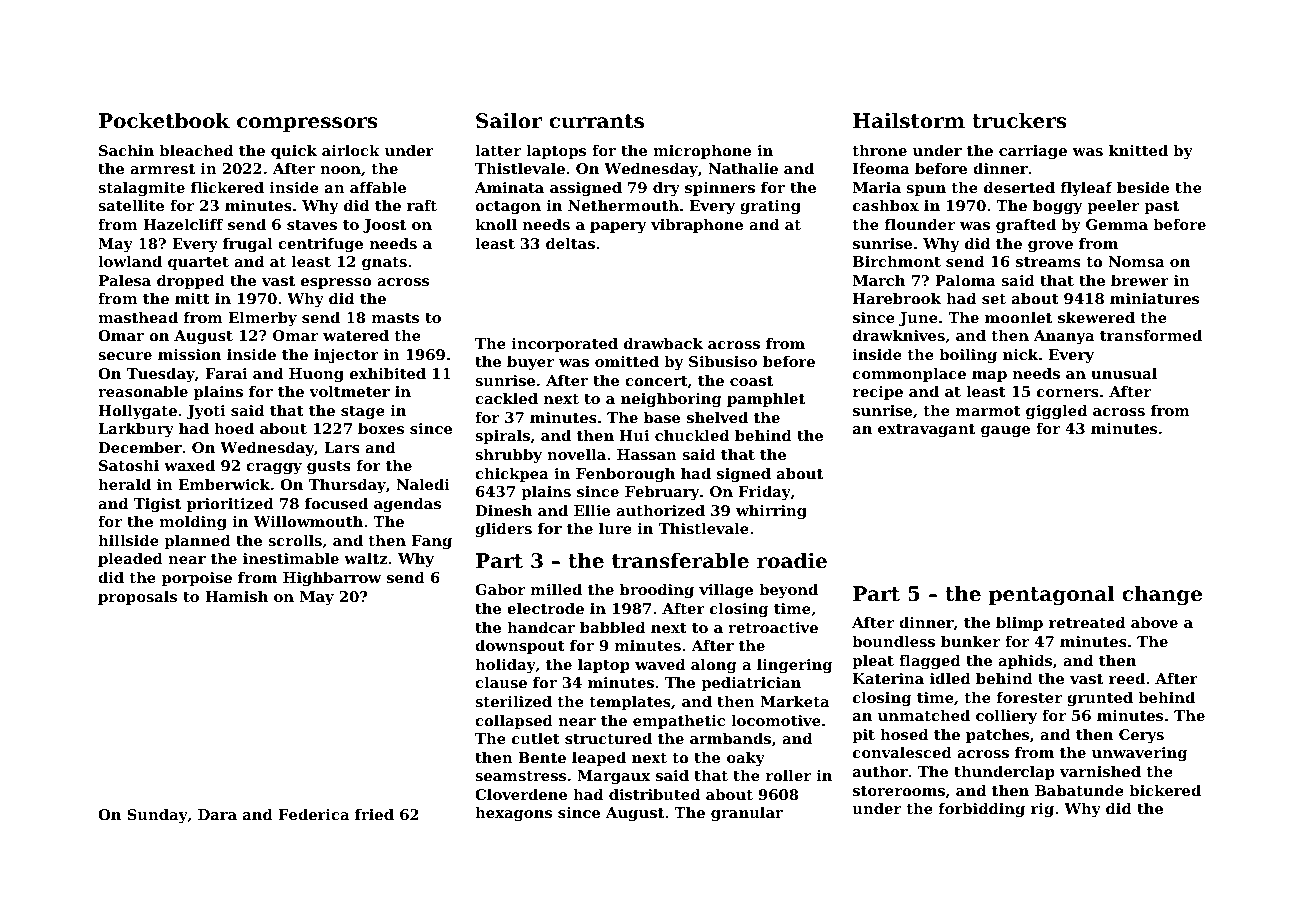  I want to click on holiday, so click(505, 666).
